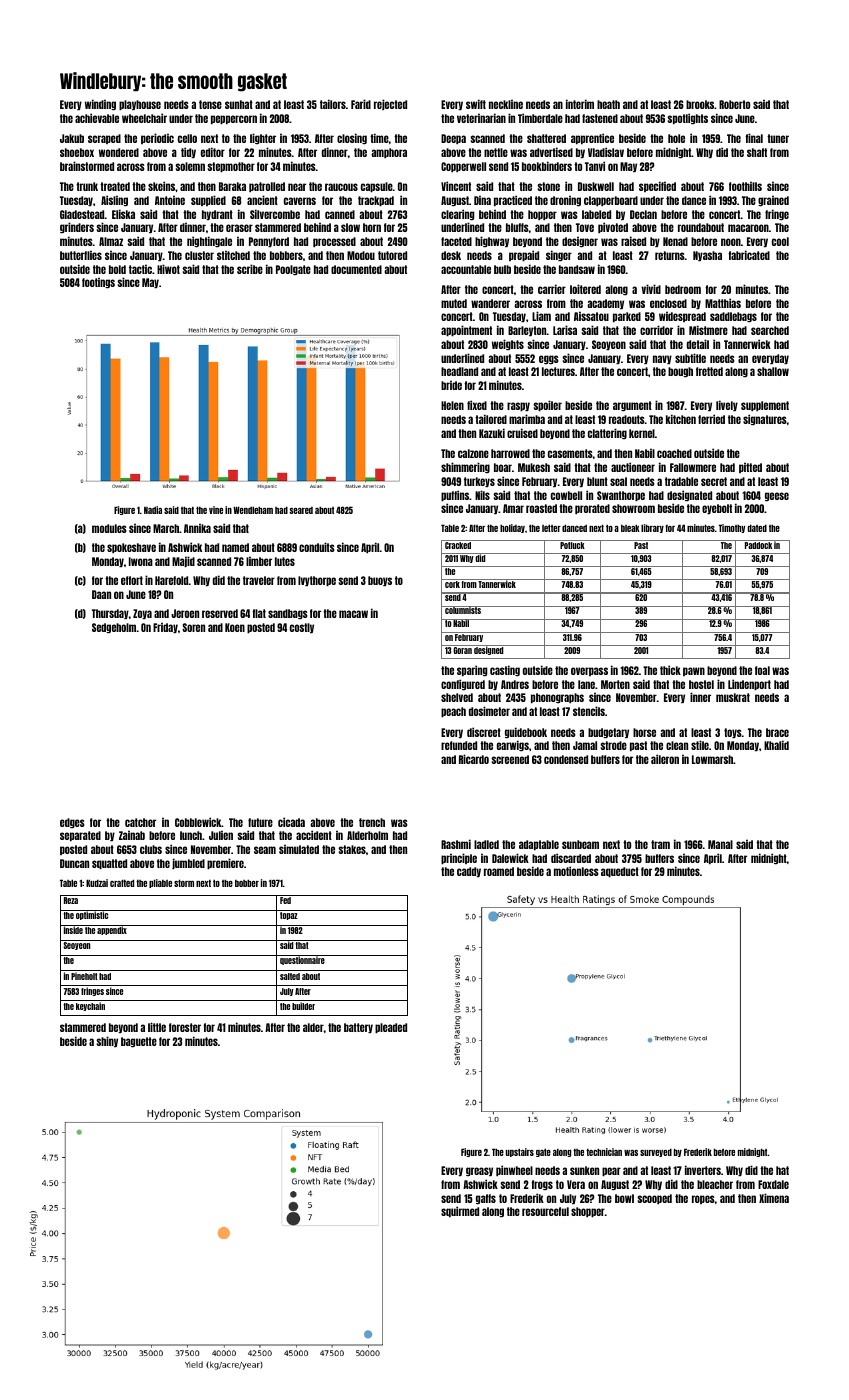 The image size is (849, 1400). Describe the element at coordinates (620, 872) in the screenshot. I see `aqueduct` at that location.
